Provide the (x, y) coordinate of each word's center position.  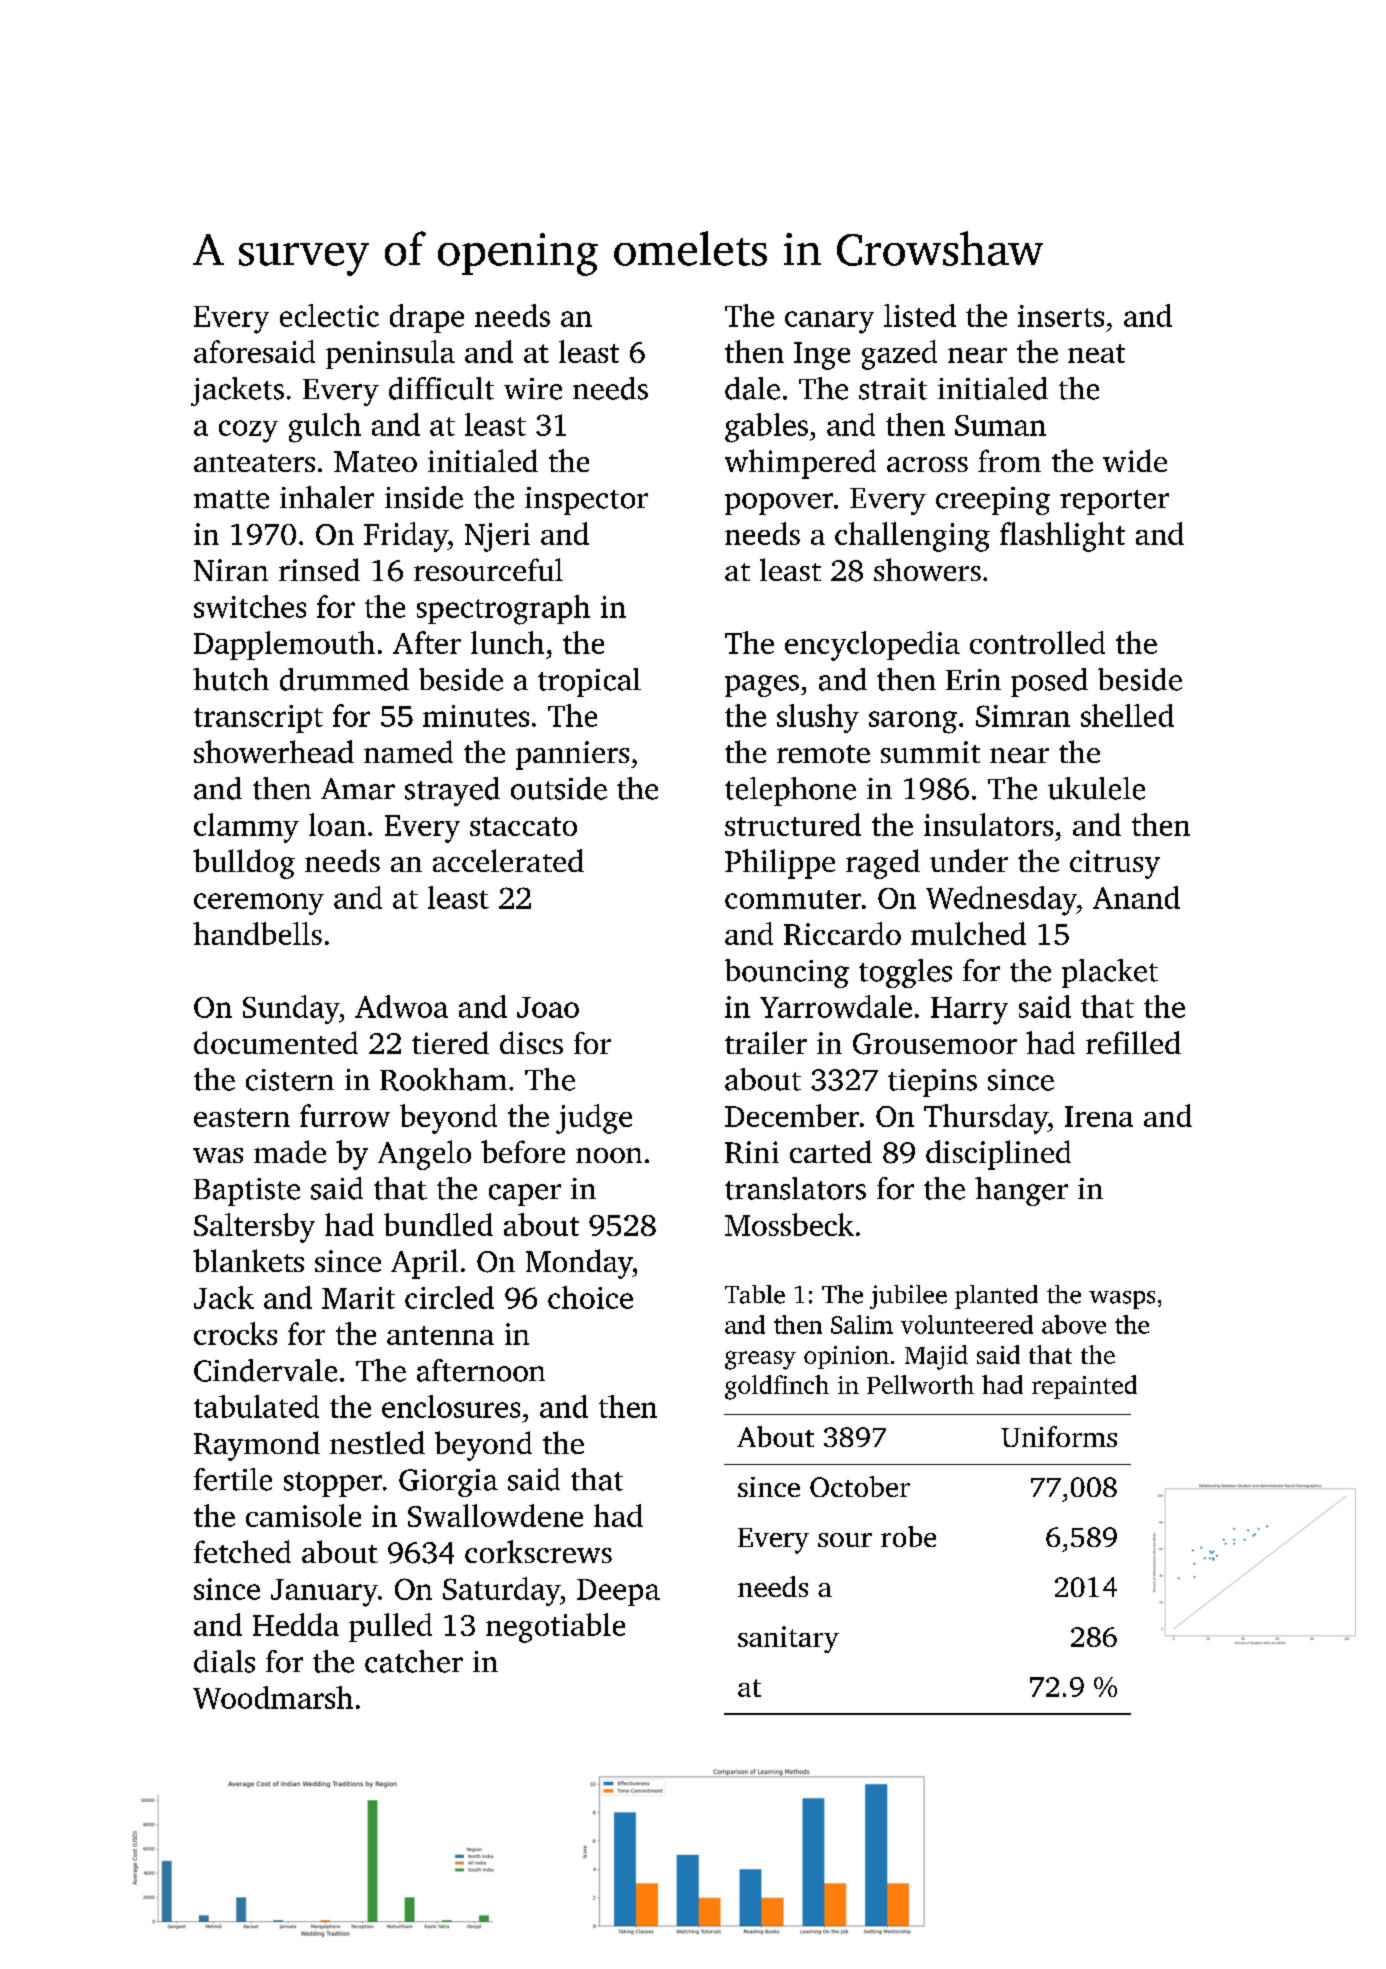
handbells (257, 933)
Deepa (618, 1592)
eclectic (329, 315)
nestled (377, 1442)
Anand (1136, 897)
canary (829, 322)
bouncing (787, 973)
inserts (1061, 316)
